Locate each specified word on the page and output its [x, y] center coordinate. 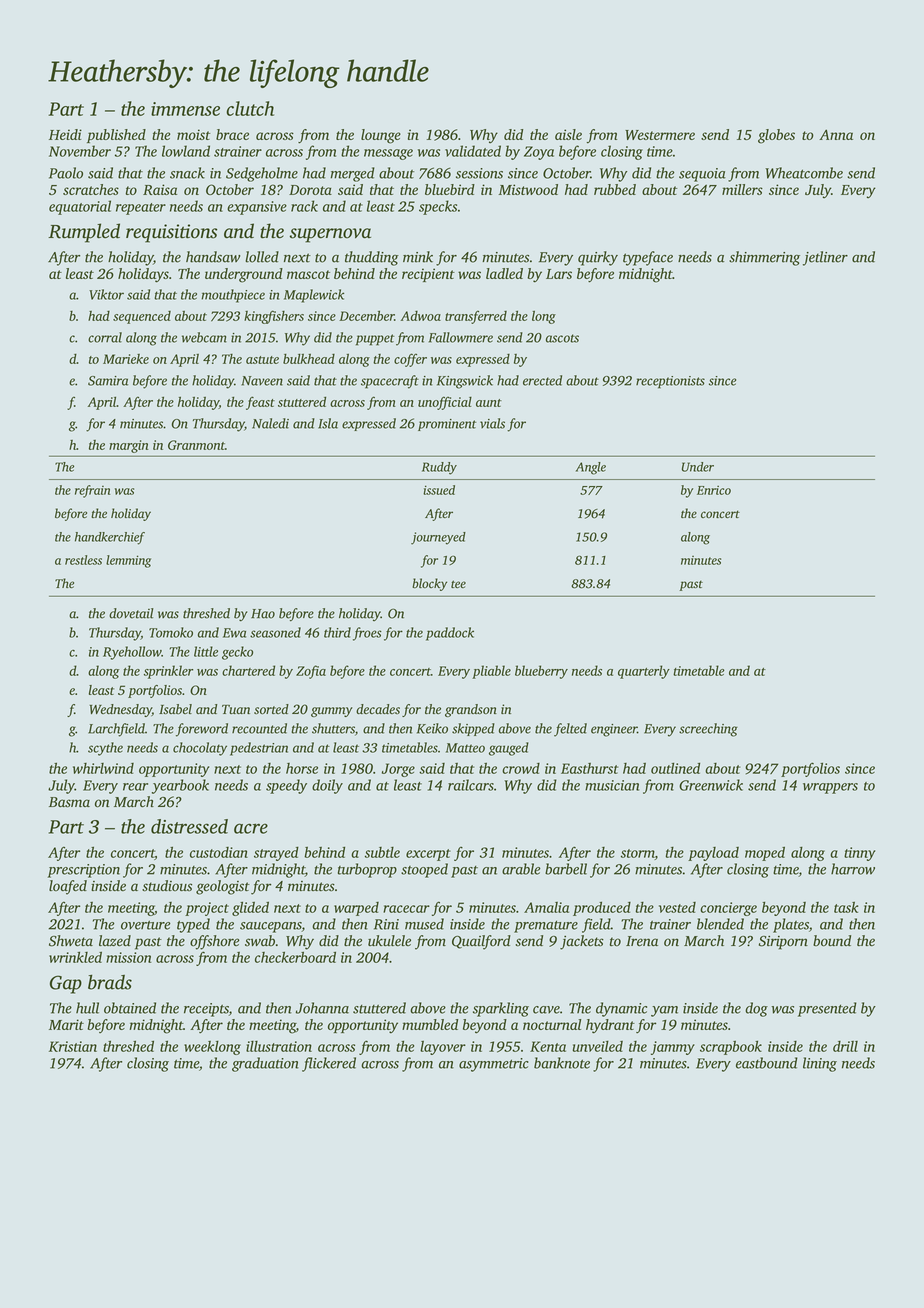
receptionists [670, 382]
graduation [265, 1064]
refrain [92, 491]
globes [776, 136]
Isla [328, 423]
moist [194, 134]
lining [820, 1064]
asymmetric [494, 1065]
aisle [568, 134]
